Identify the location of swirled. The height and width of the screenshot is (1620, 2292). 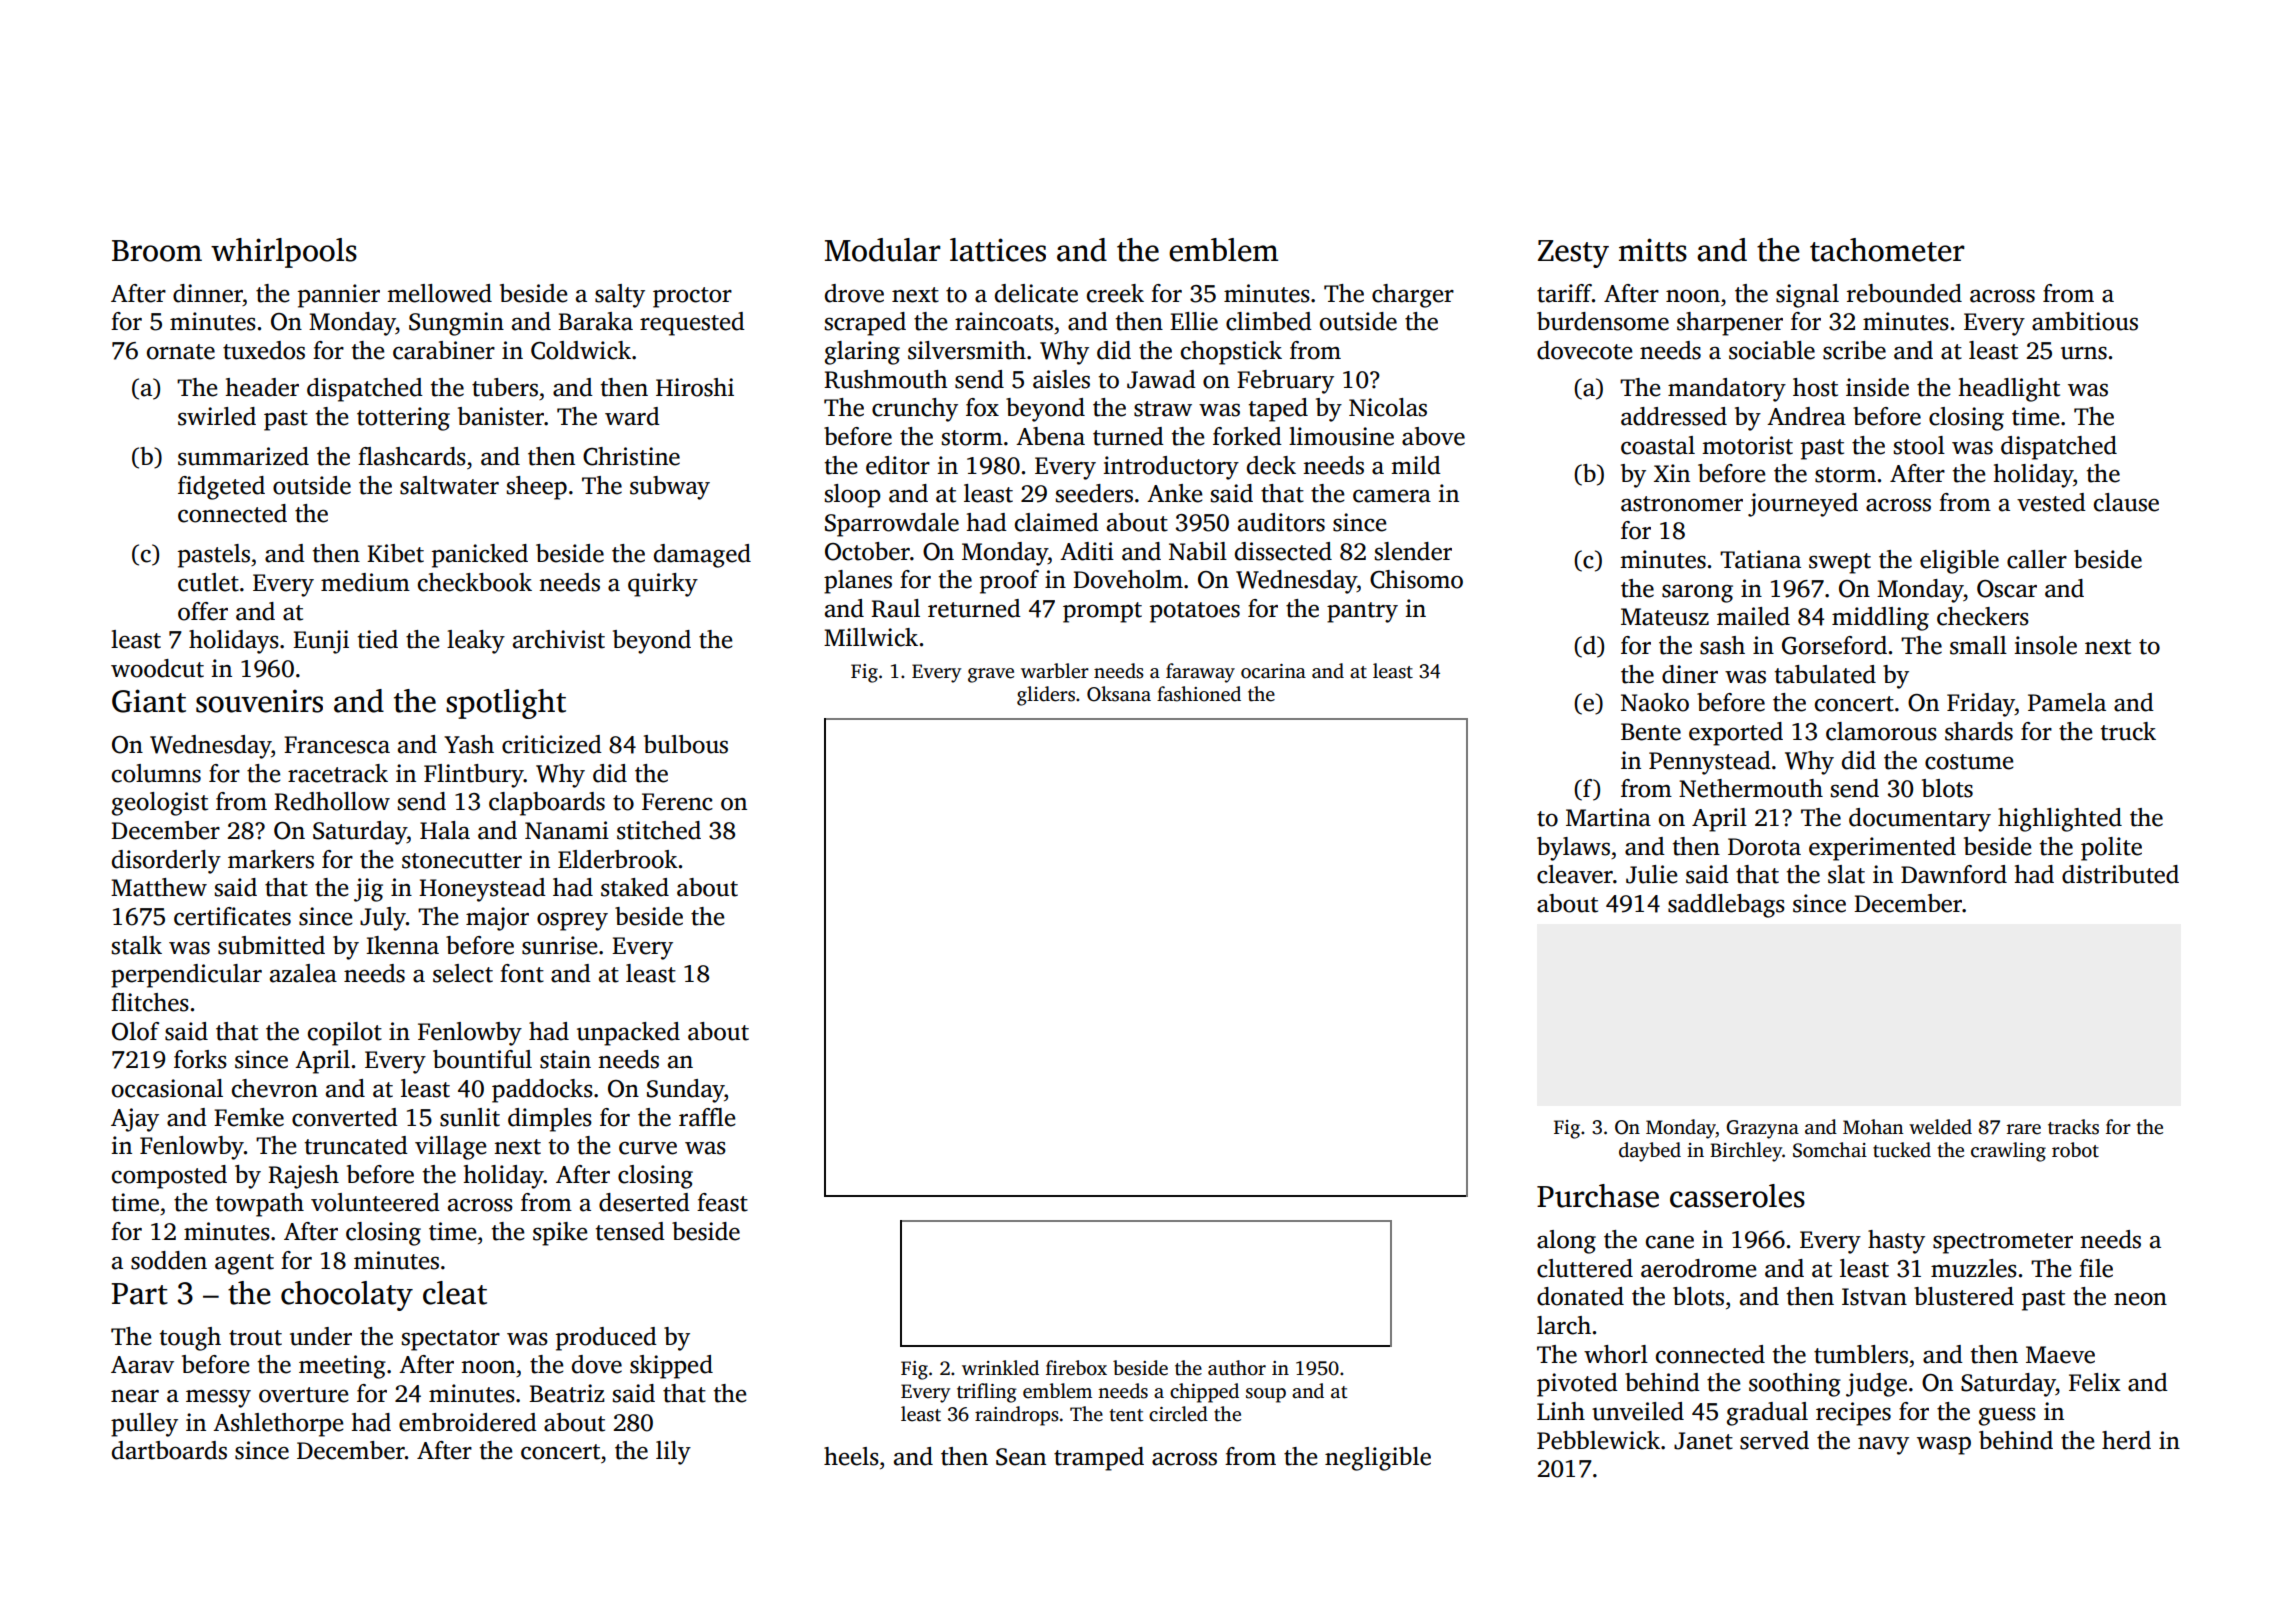
(217, 416).
